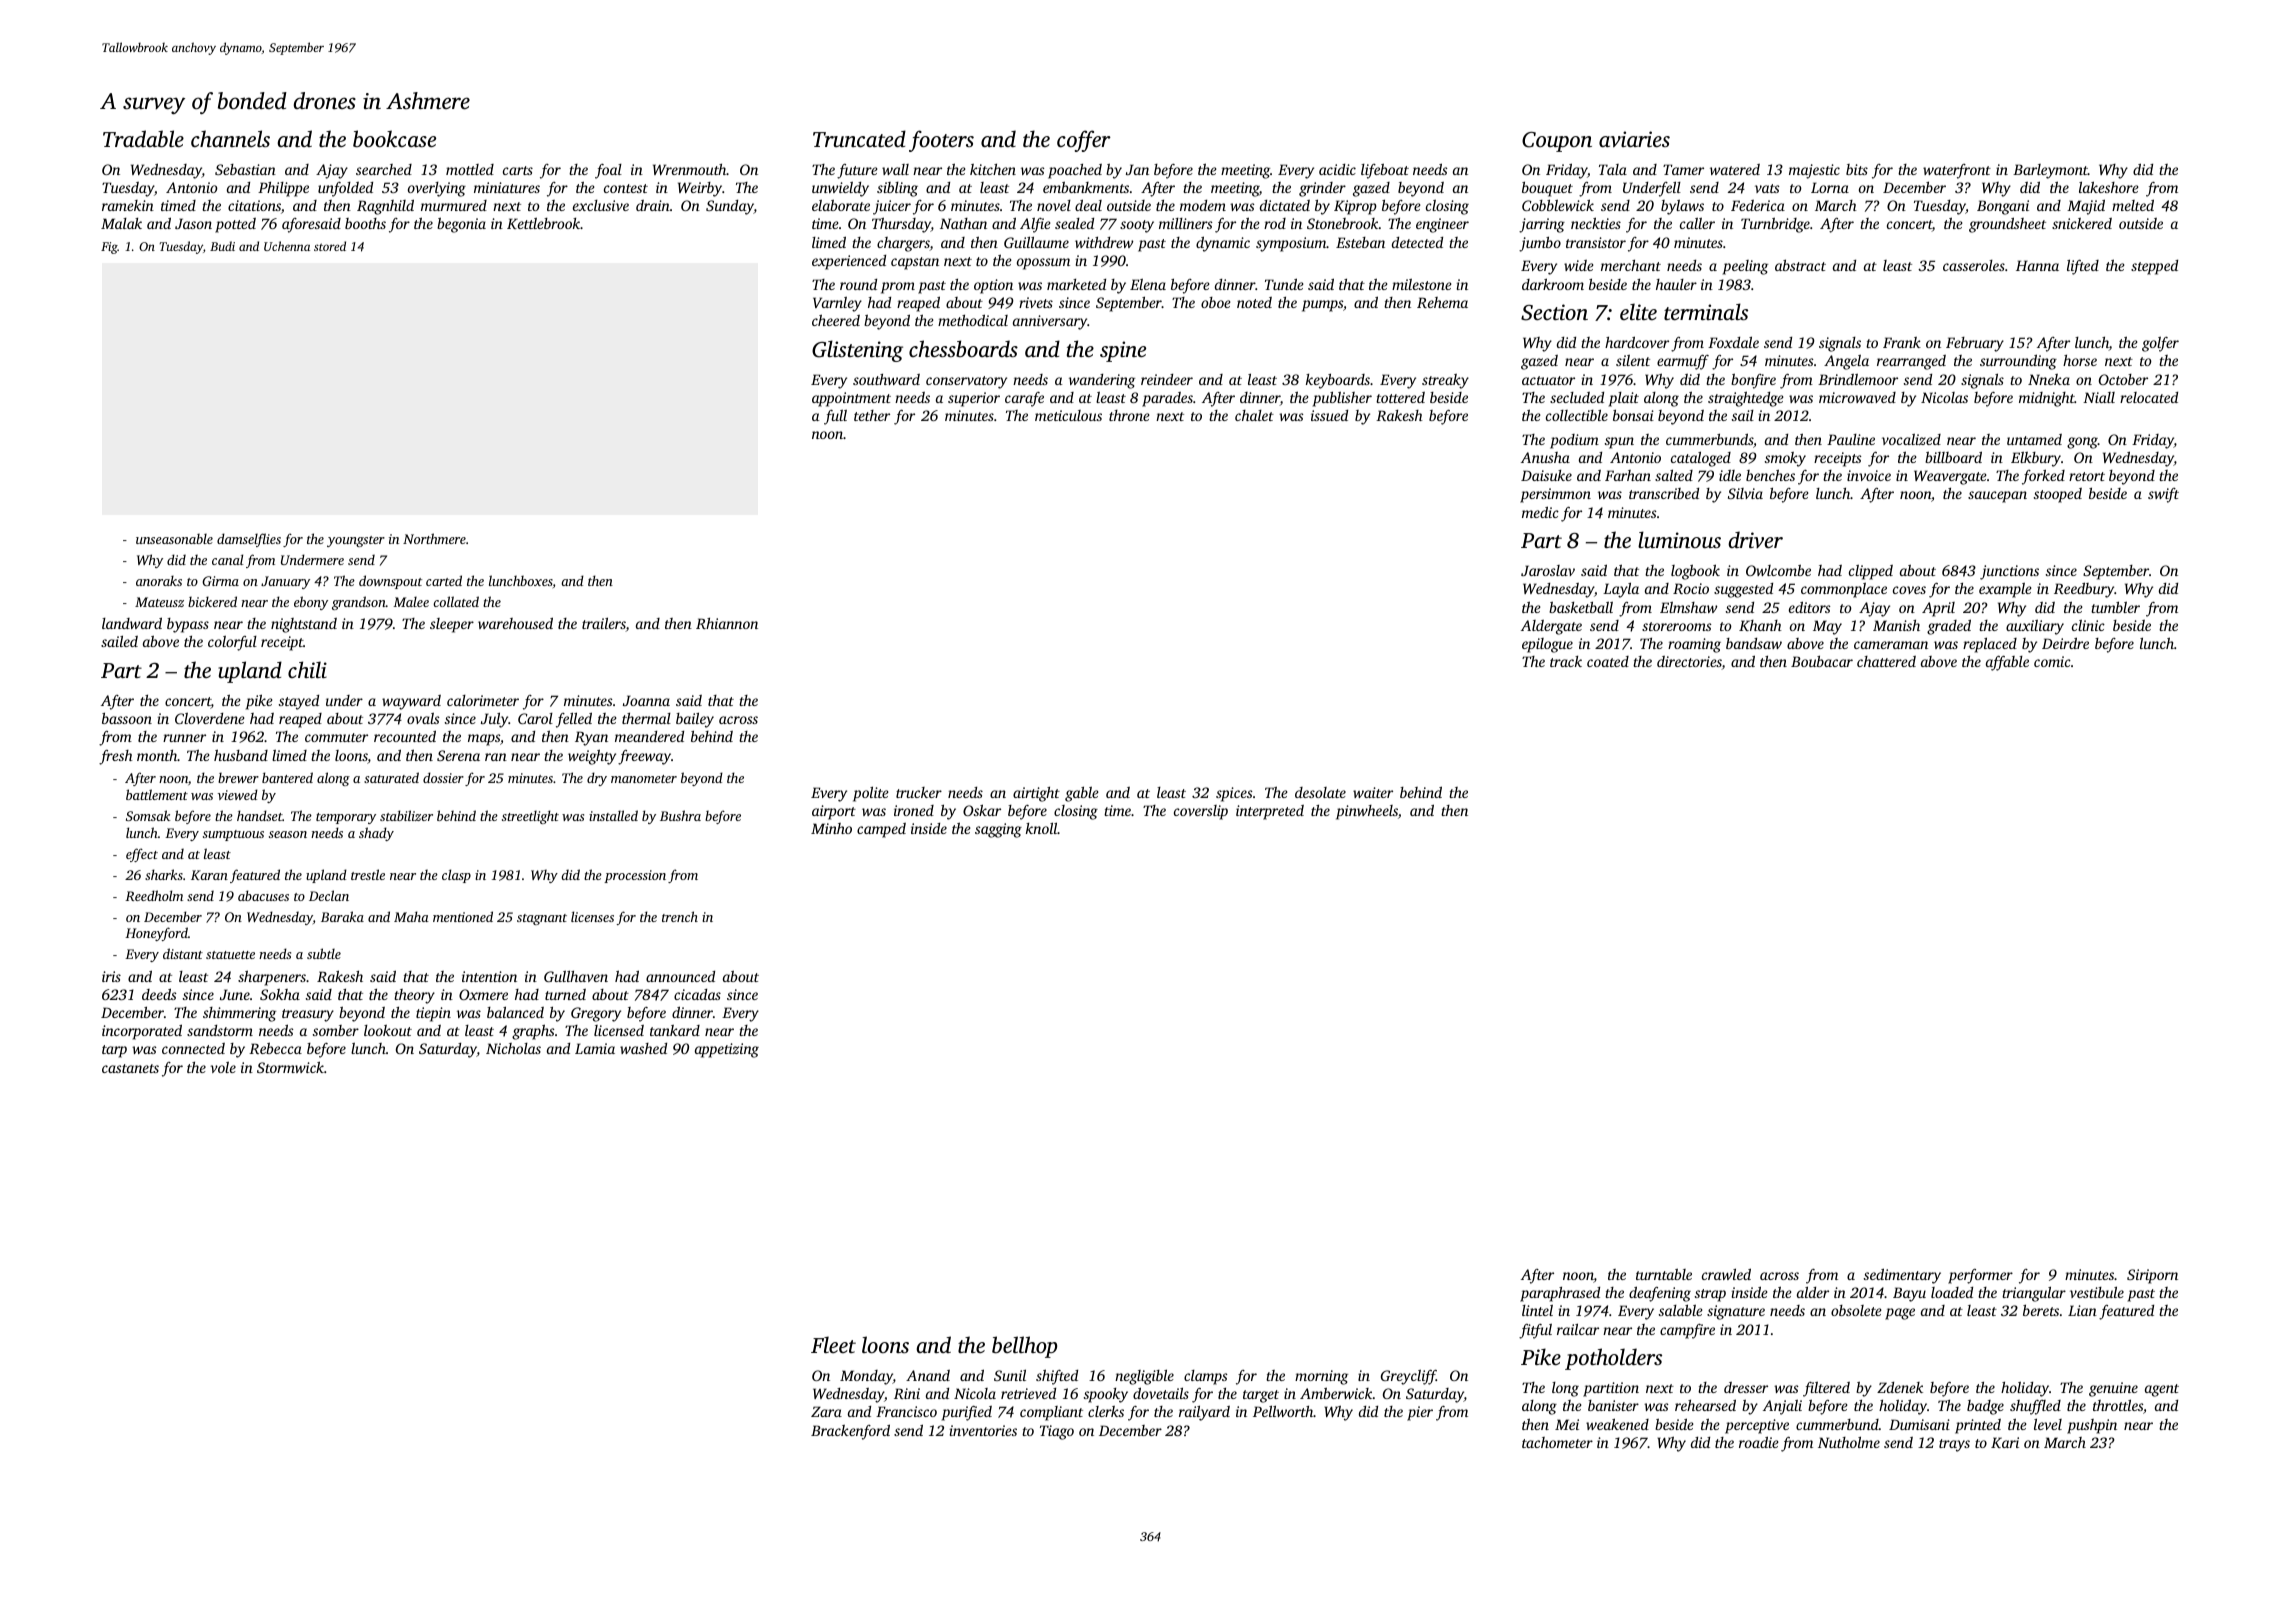 Image resolution: width=2280 pixels, height=1612 pixels. What do you see at coordinates (595, 1048) in the image?
I see `Lamia` at bounding box center [595, 1048].
